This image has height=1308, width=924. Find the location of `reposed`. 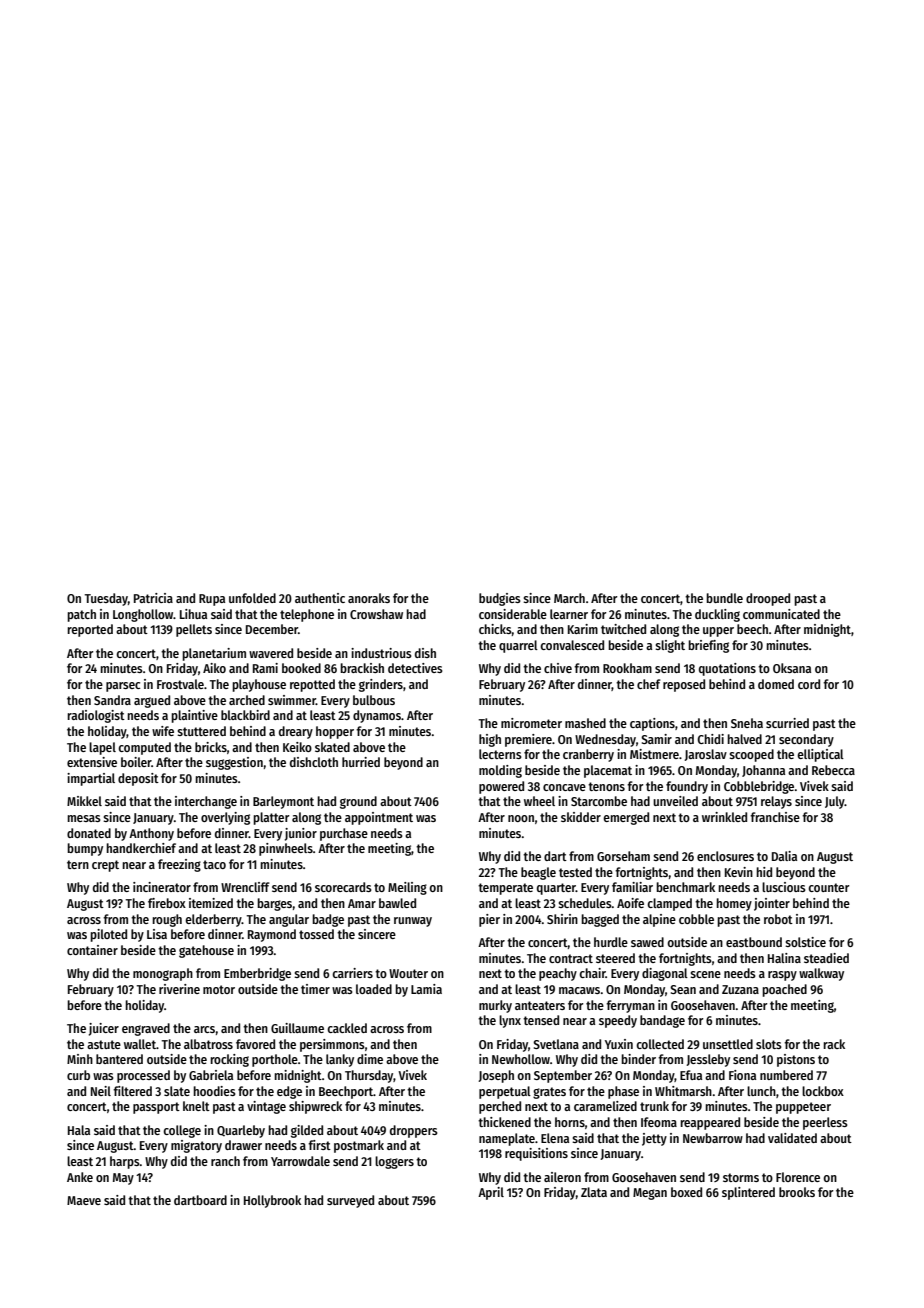

reposed is located at coordinates (684, 685).
